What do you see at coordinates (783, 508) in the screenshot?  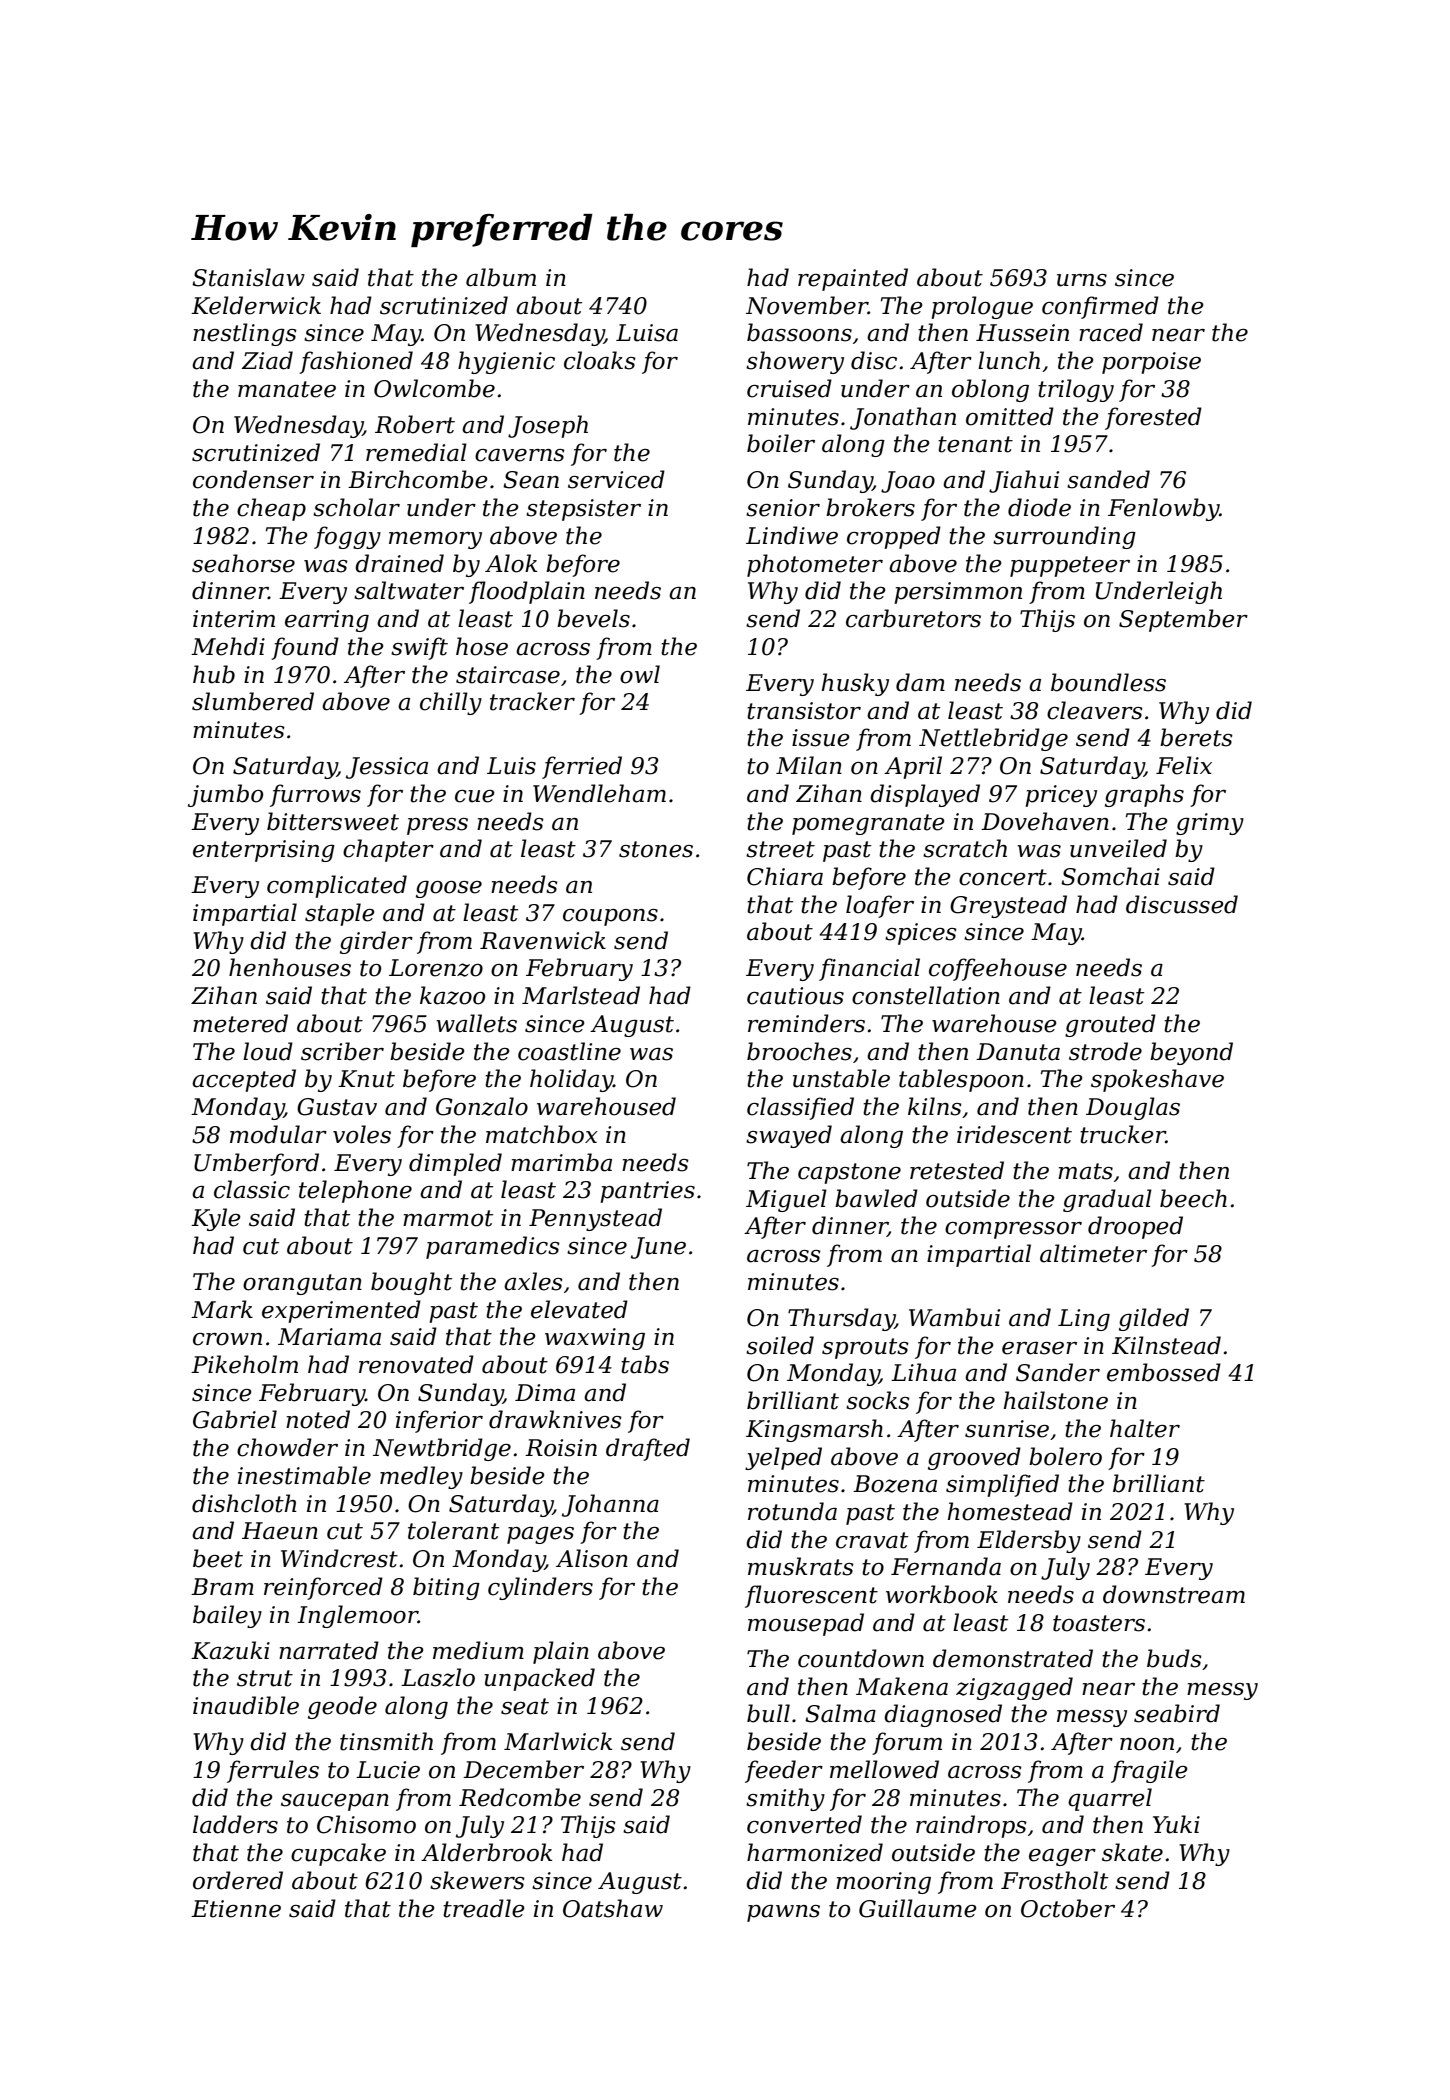 I see `senior` at bounding box center [783, 508].
